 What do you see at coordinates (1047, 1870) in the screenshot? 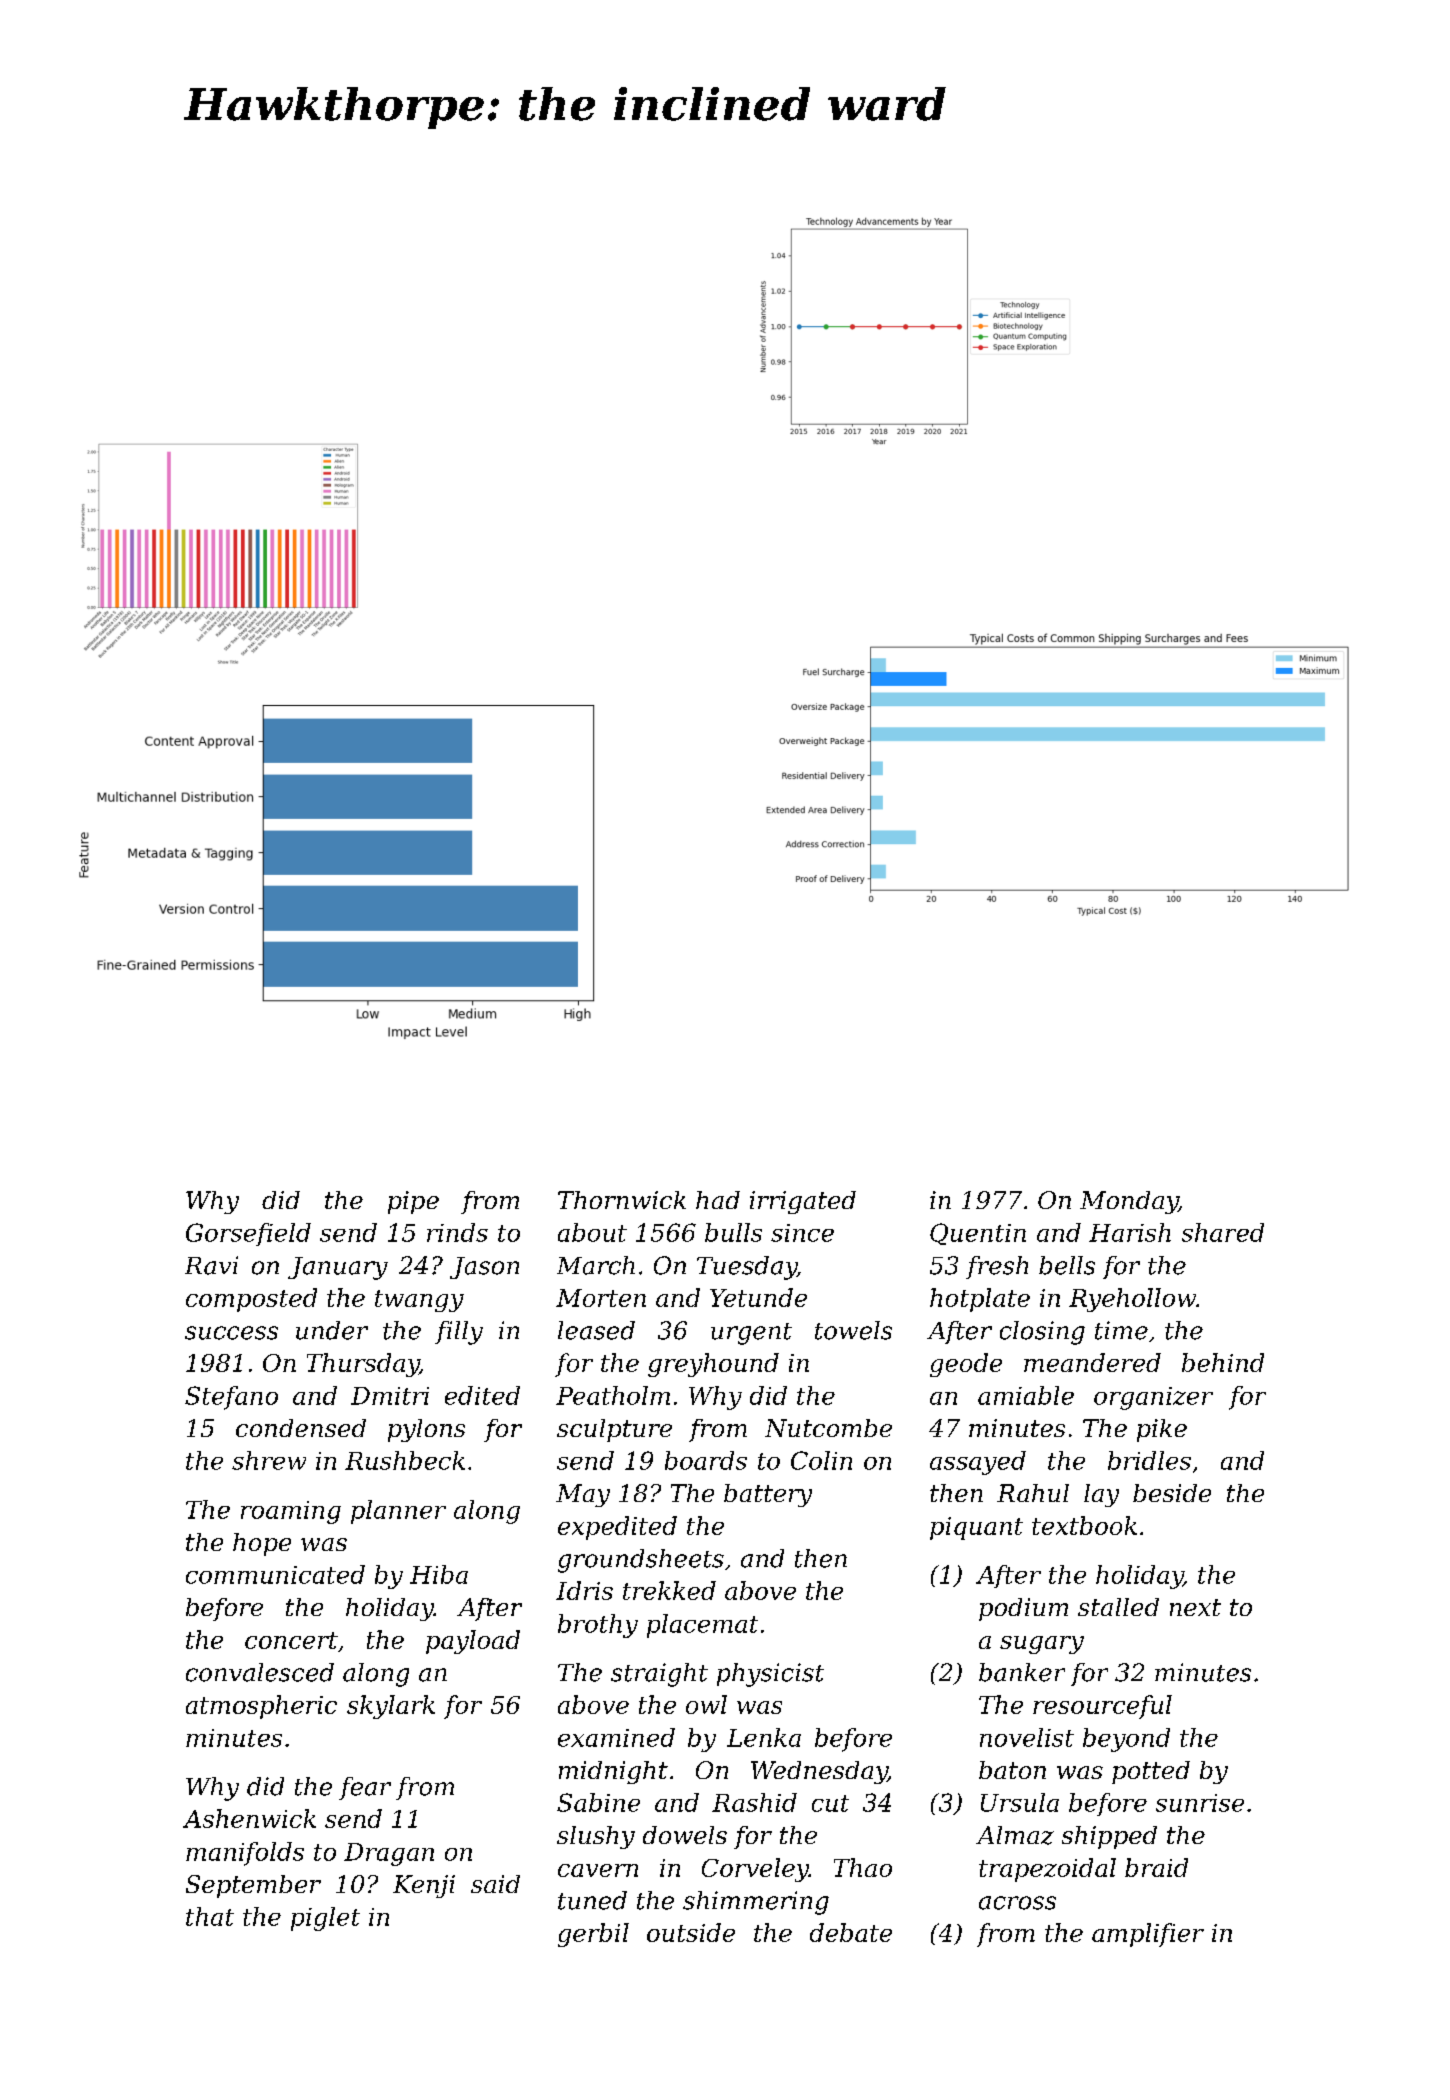
I see `trapezoidal` at bounding box center [1047, 1870].
